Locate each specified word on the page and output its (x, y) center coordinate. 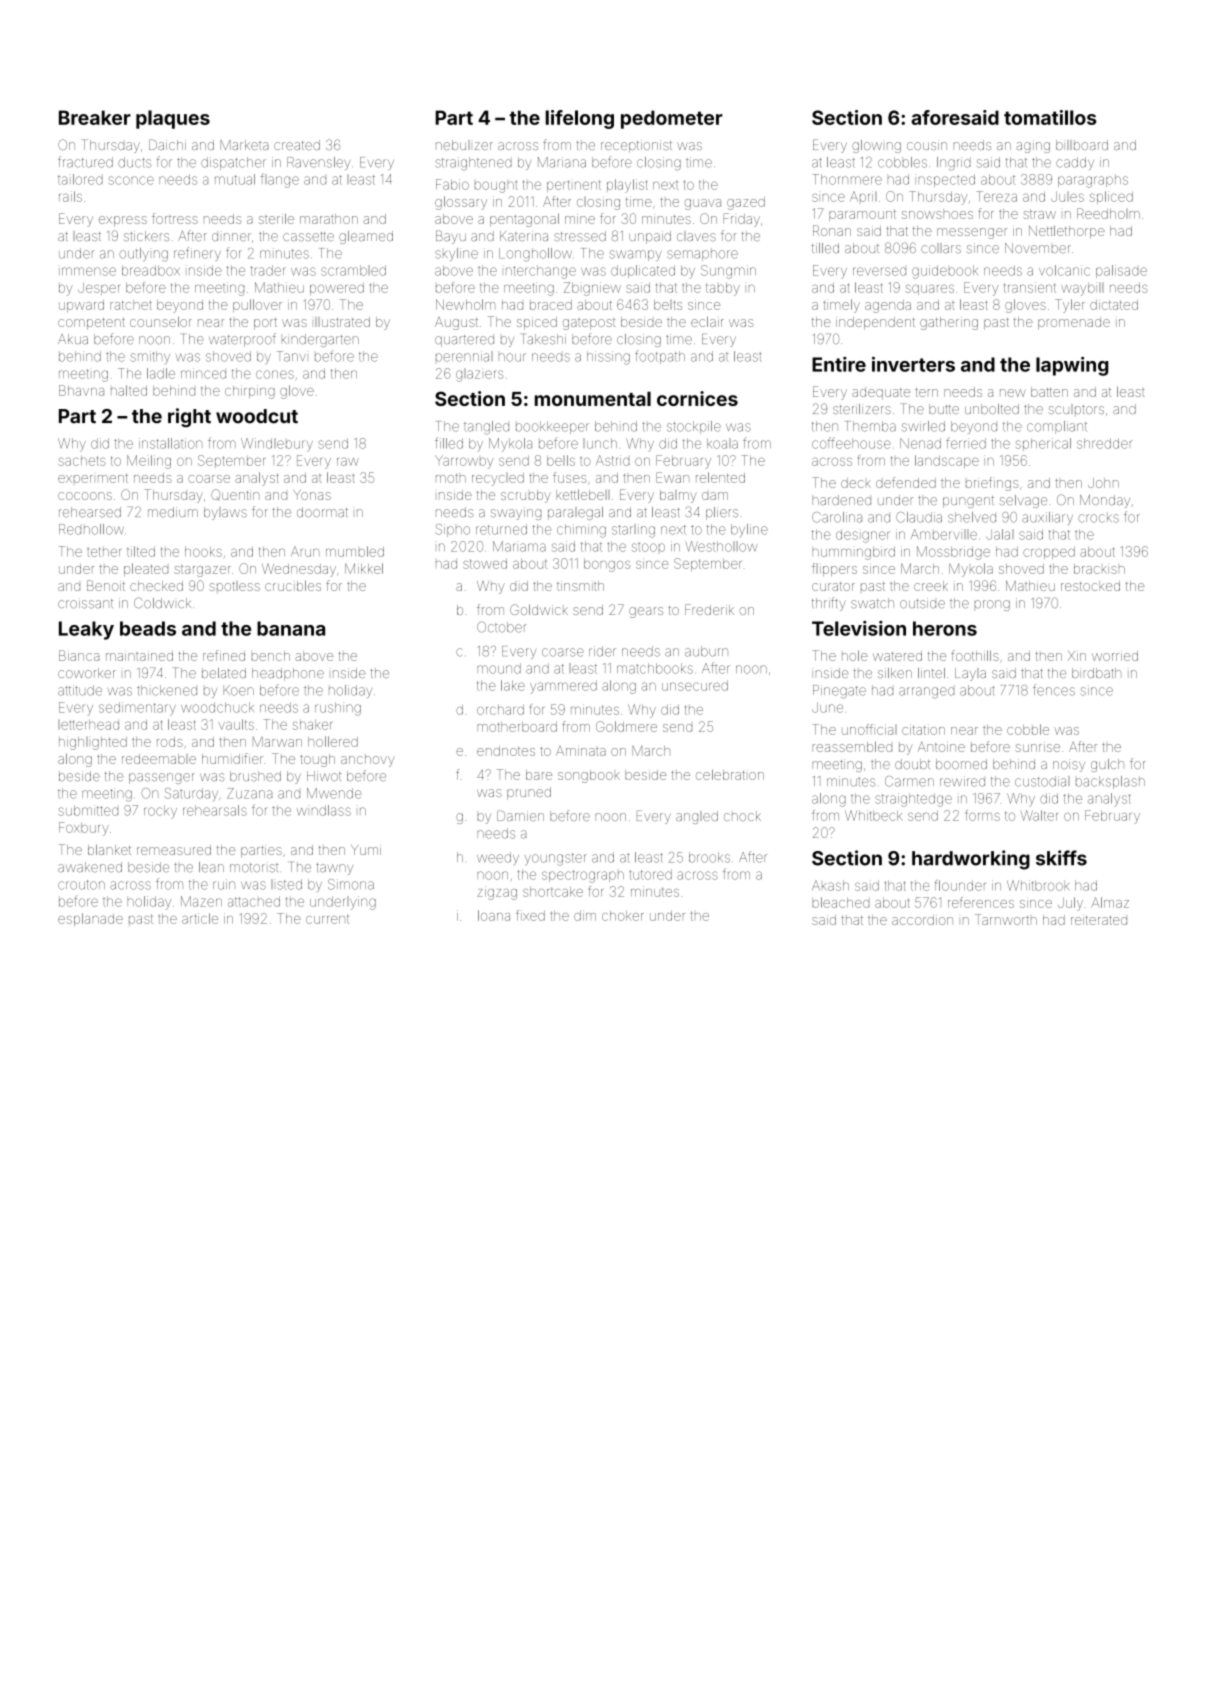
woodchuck (217, 707)
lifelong (579, 119)
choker (622, 916)
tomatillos (1050, 117)
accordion (922, 920)
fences (1054, 690)
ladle (161, 373)
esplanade (90, 919)
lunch (600, 443)
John (1103, 483)
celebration (730, 774)
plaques (173, 119)
